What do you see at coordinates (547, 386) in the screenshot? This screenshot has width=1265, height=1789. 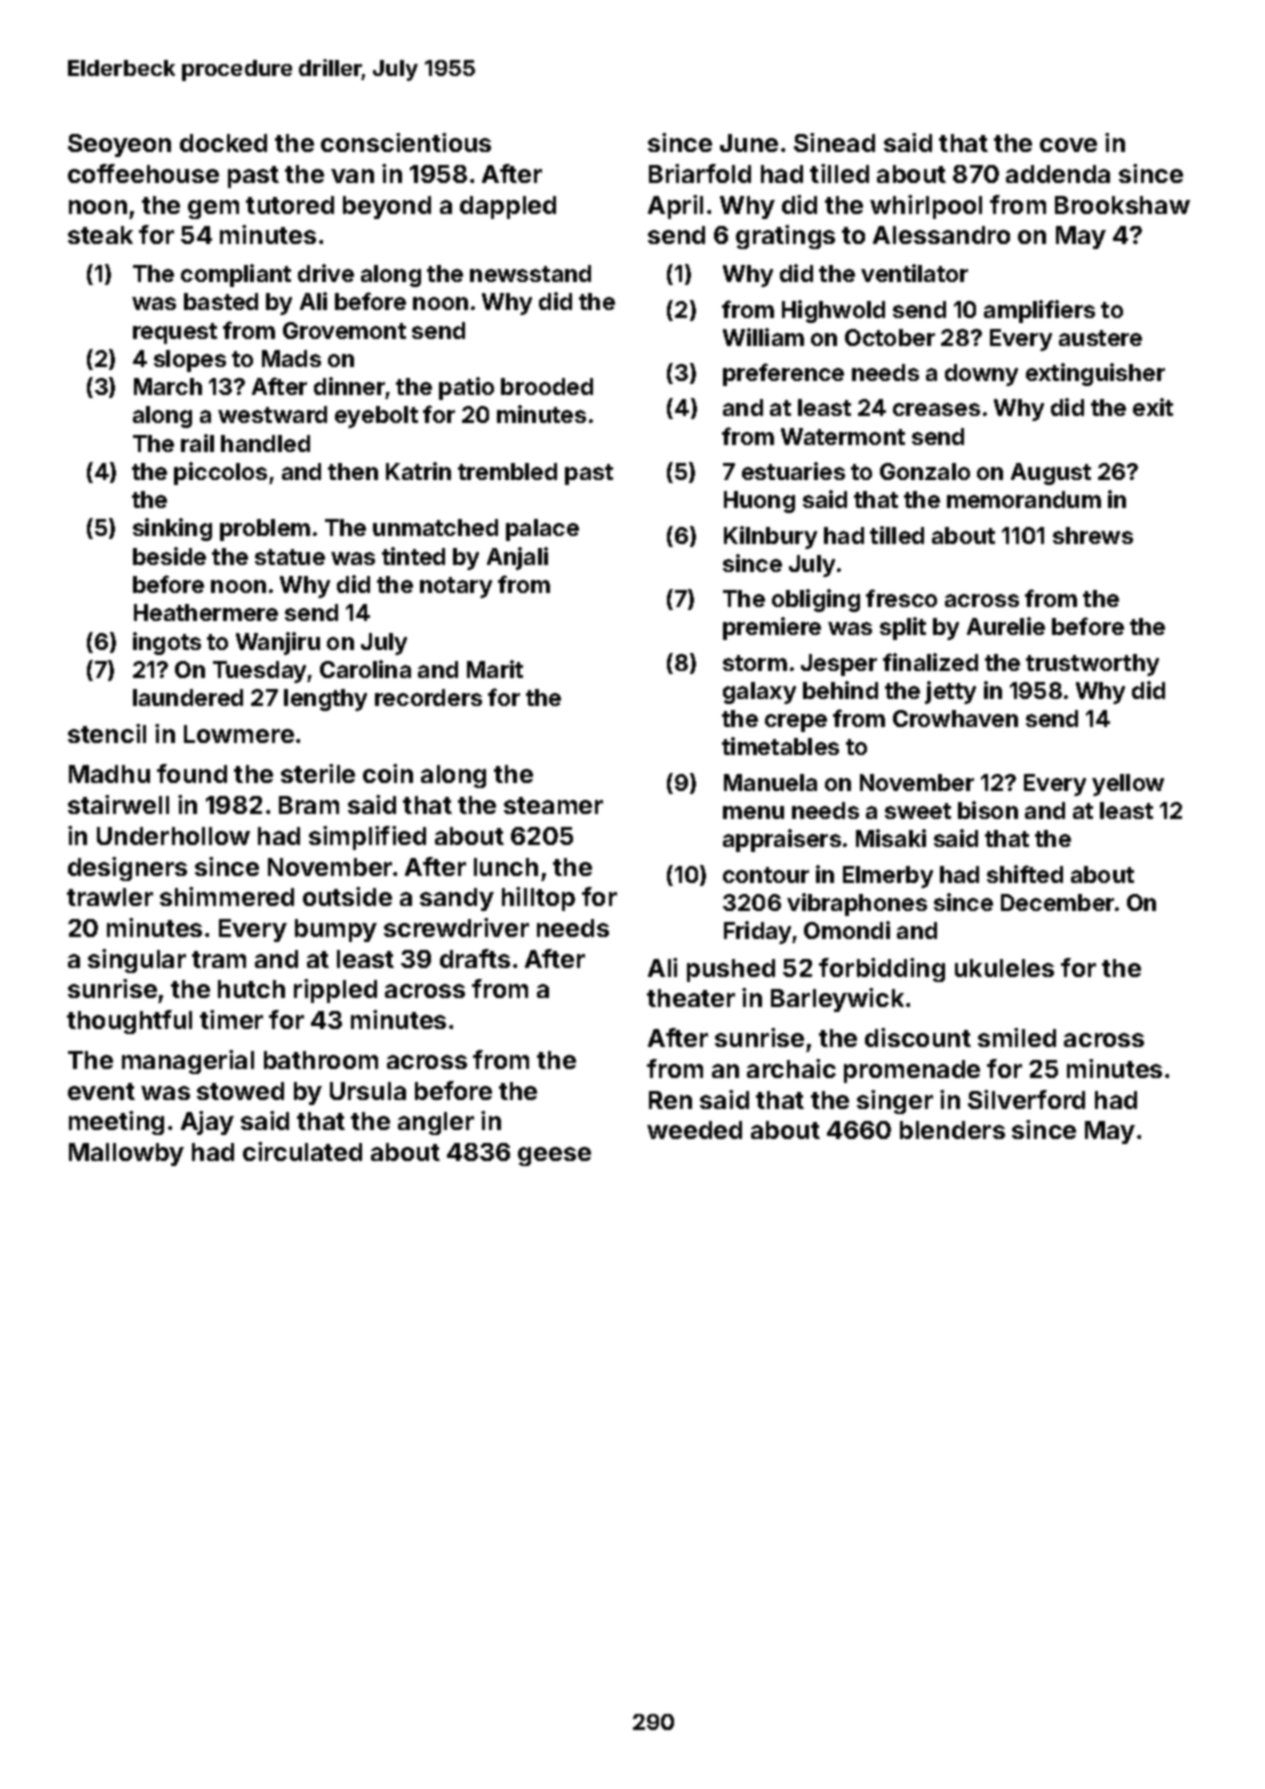 I see `brooded` at bounding box center [547, 386].
